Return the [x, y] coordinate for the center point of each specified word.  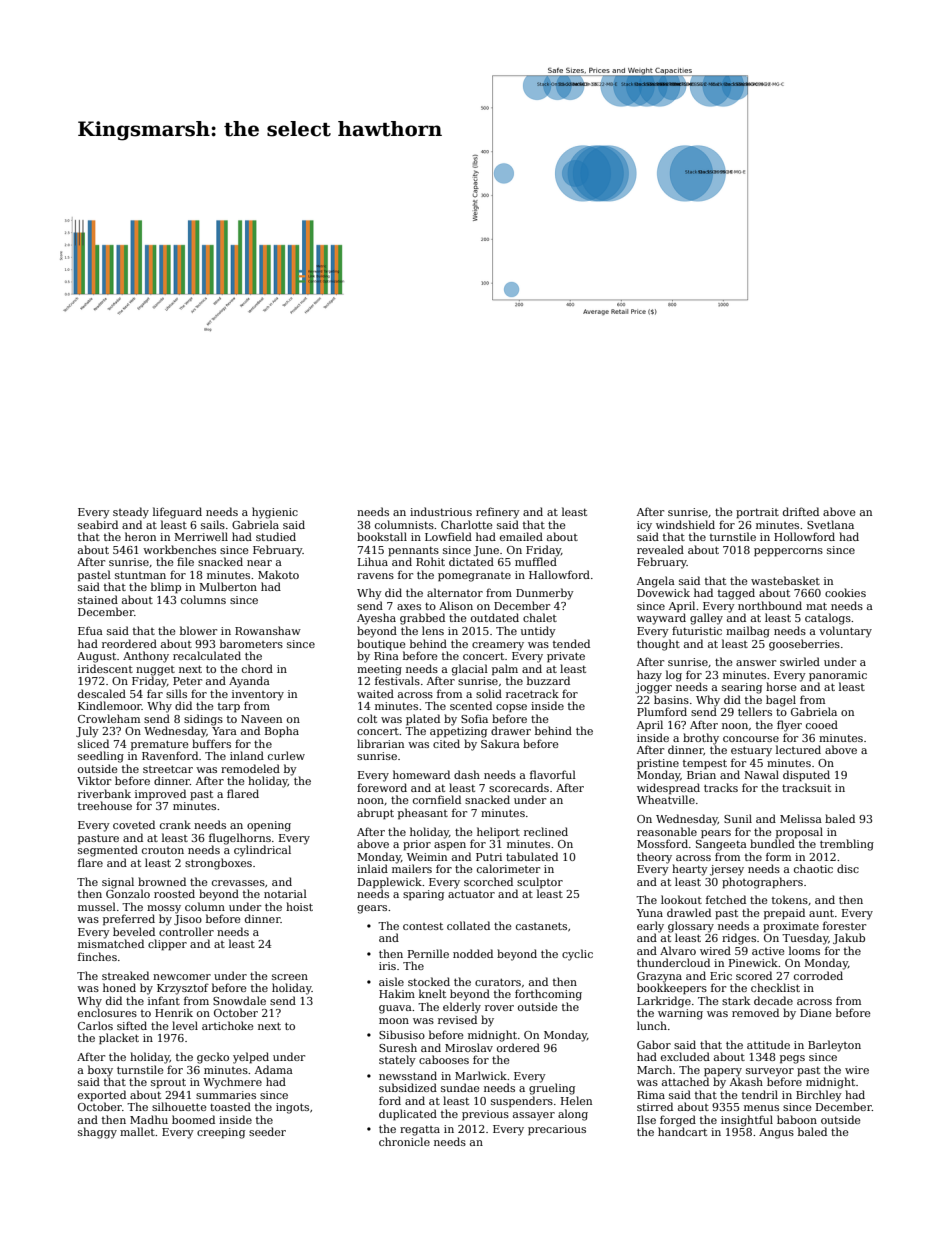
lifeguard [177, 513]
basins [671, 699]
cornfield [437, 799]
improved [160, 794]
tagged [736, 594]
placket [119, 1039]
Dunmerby [545, 594]
